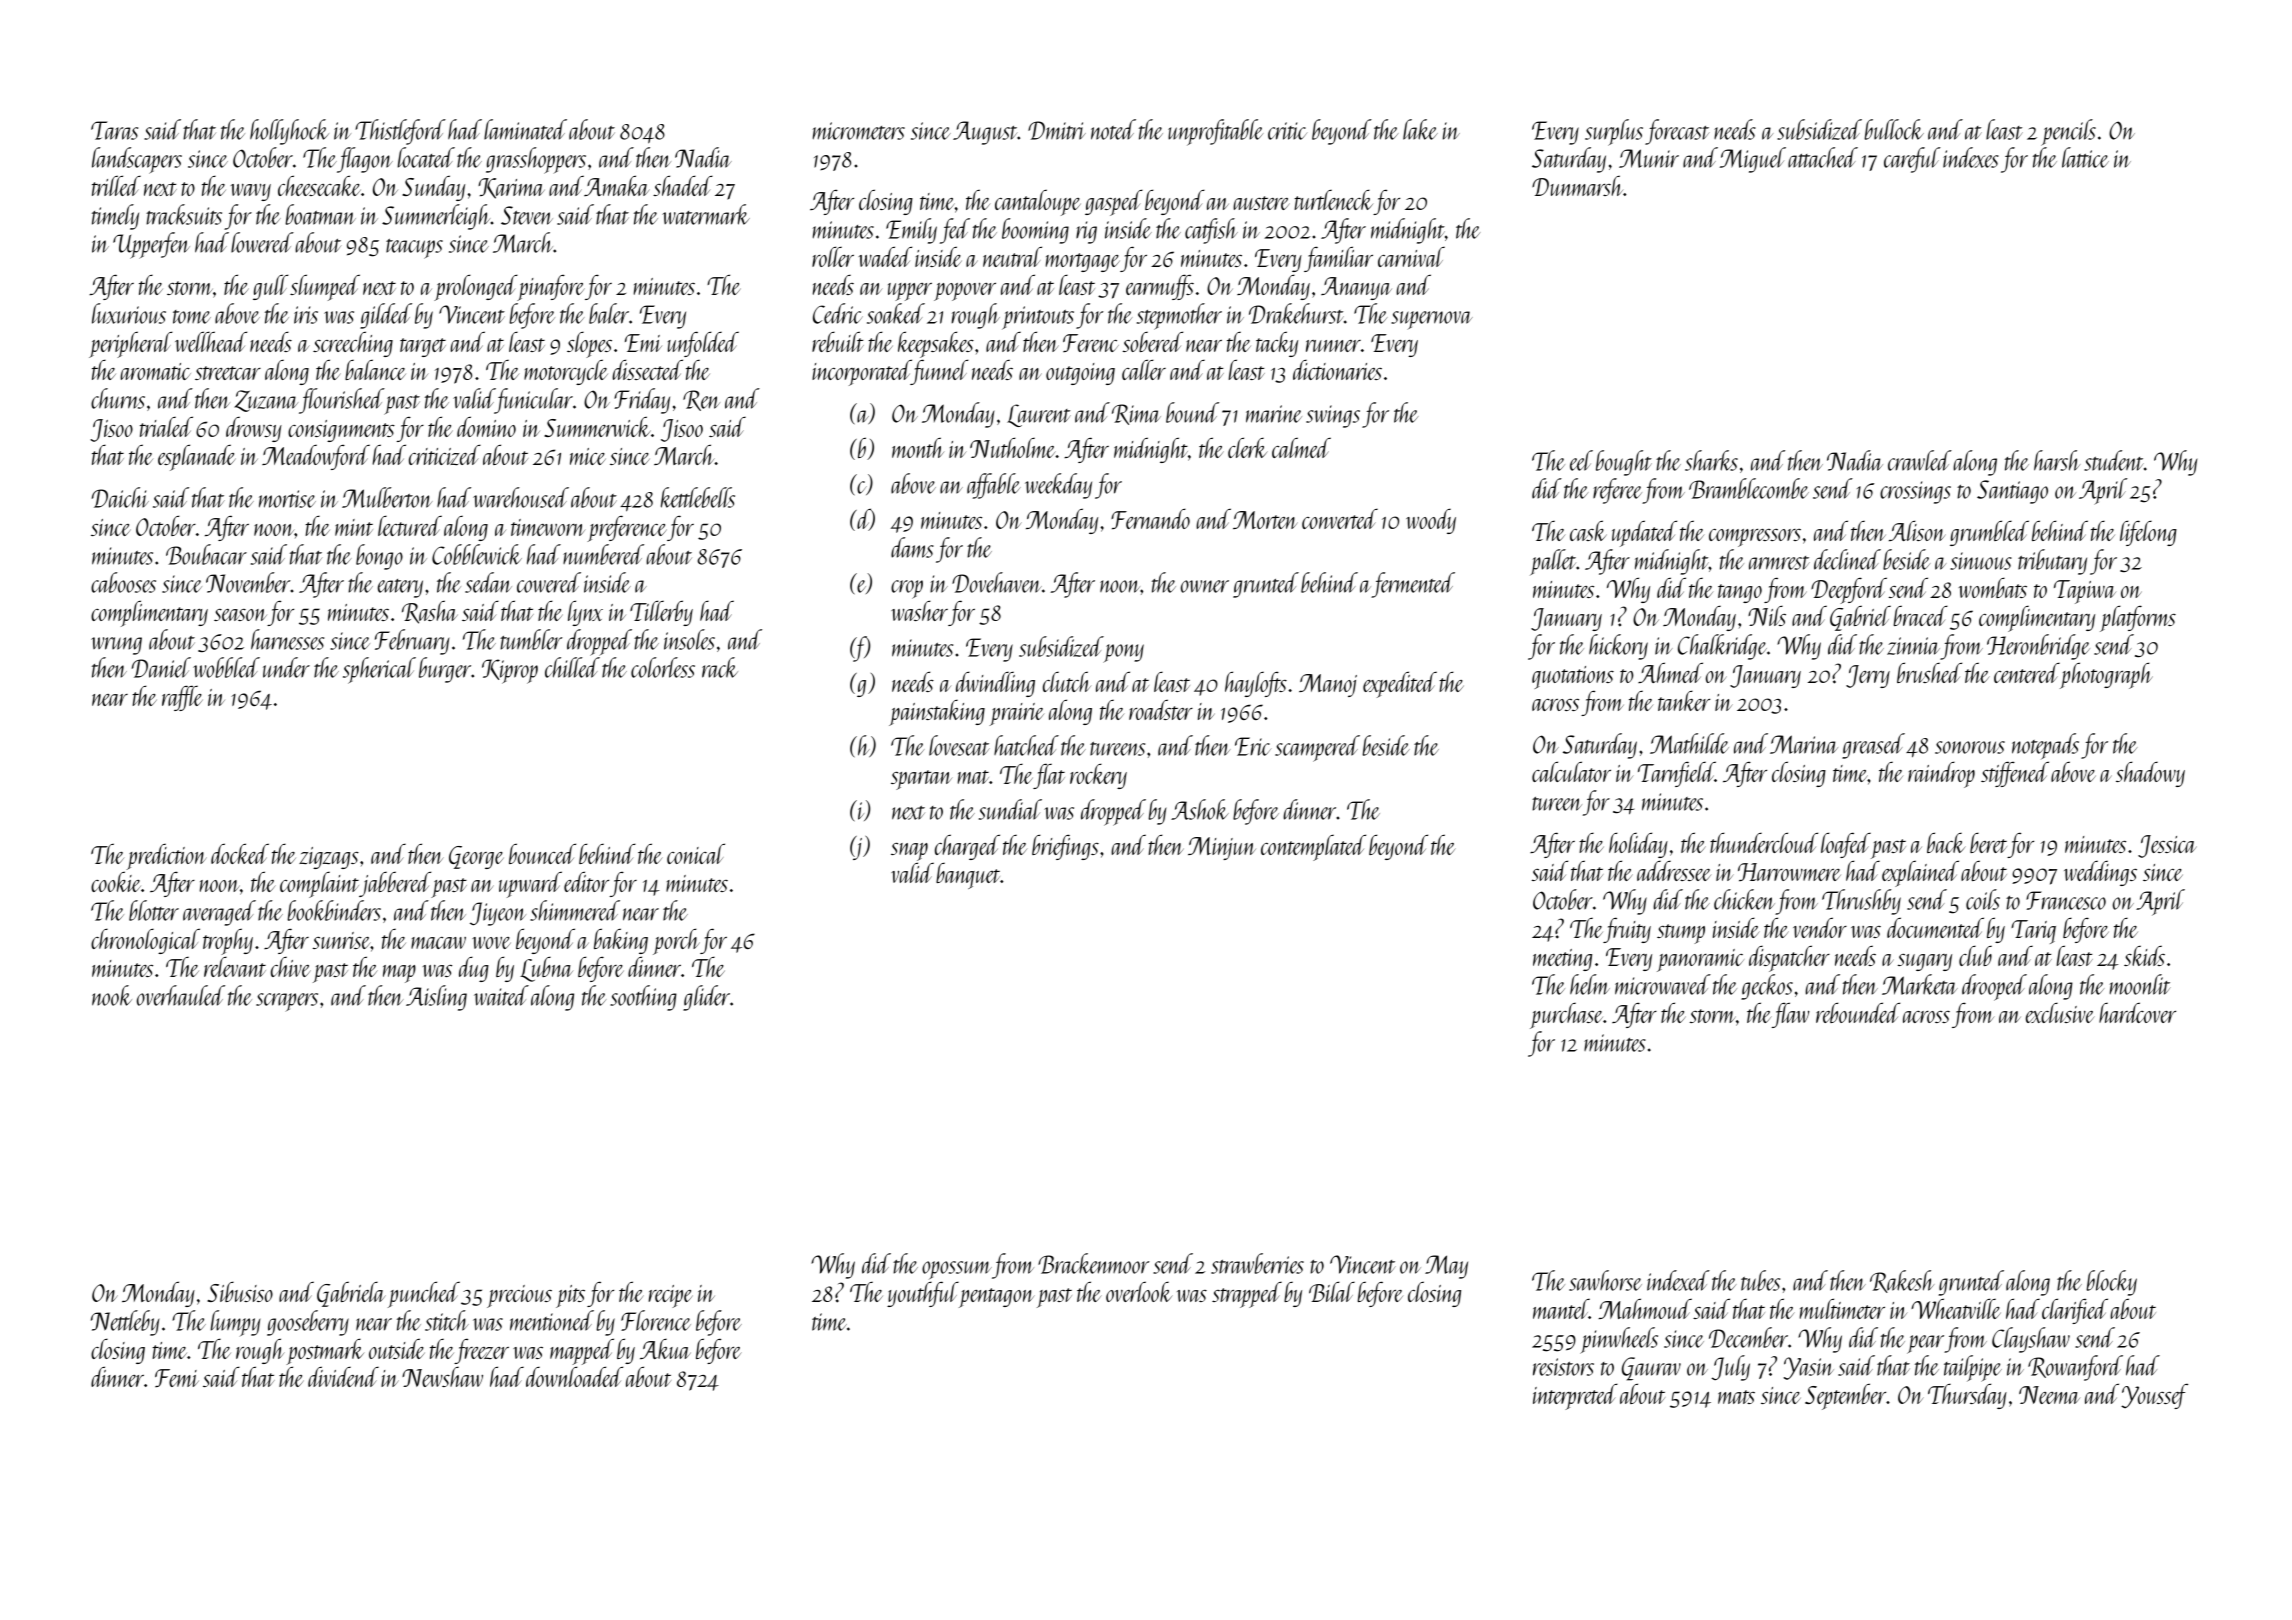 This image has height=1620, width=2292. Describe the element at coordinates (112, 995) in the image. I see `nook` at that location.
